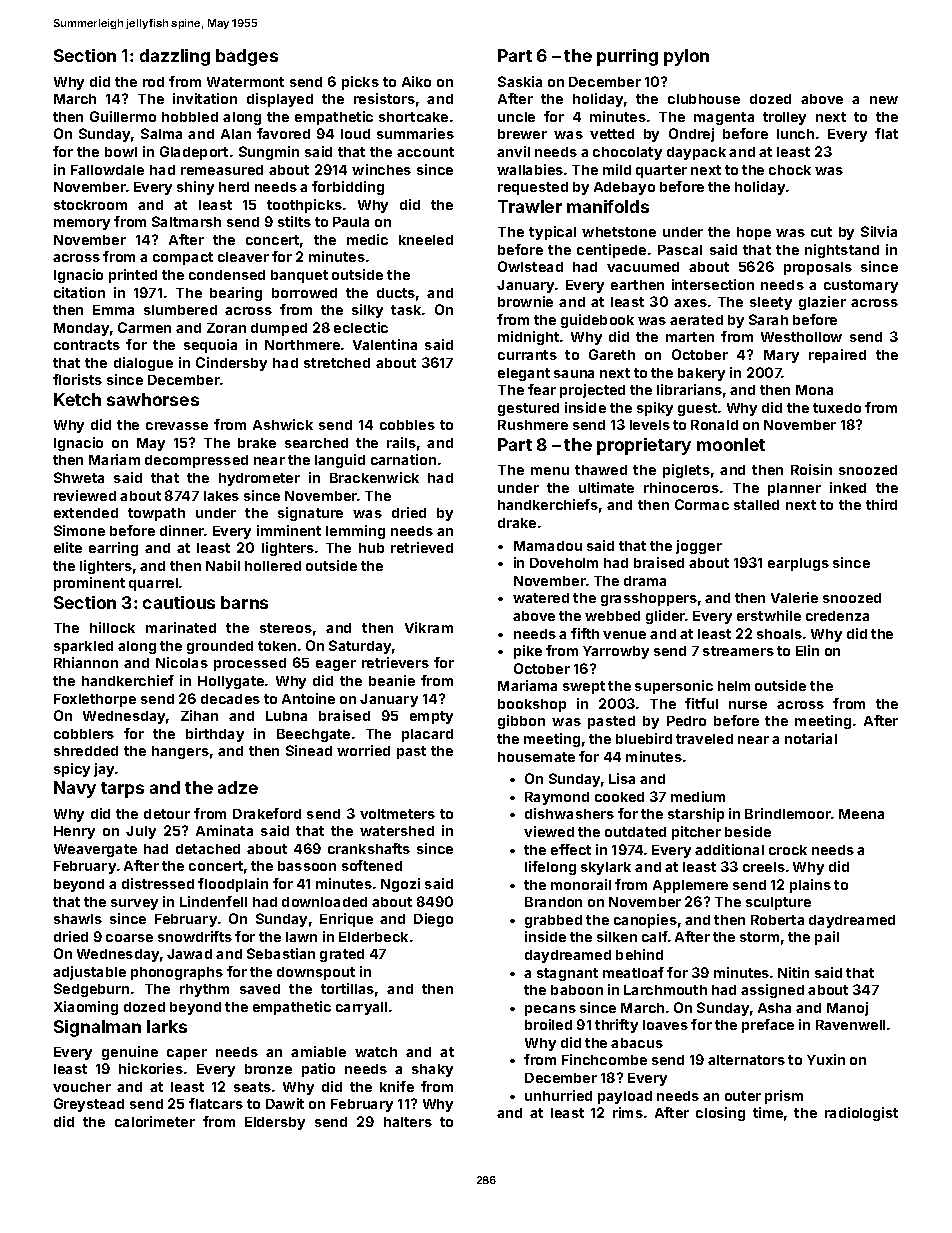 The image size is (952, 1233). Describe the element at coordinates (848, 487) in the image. I see `inked` at that location.
